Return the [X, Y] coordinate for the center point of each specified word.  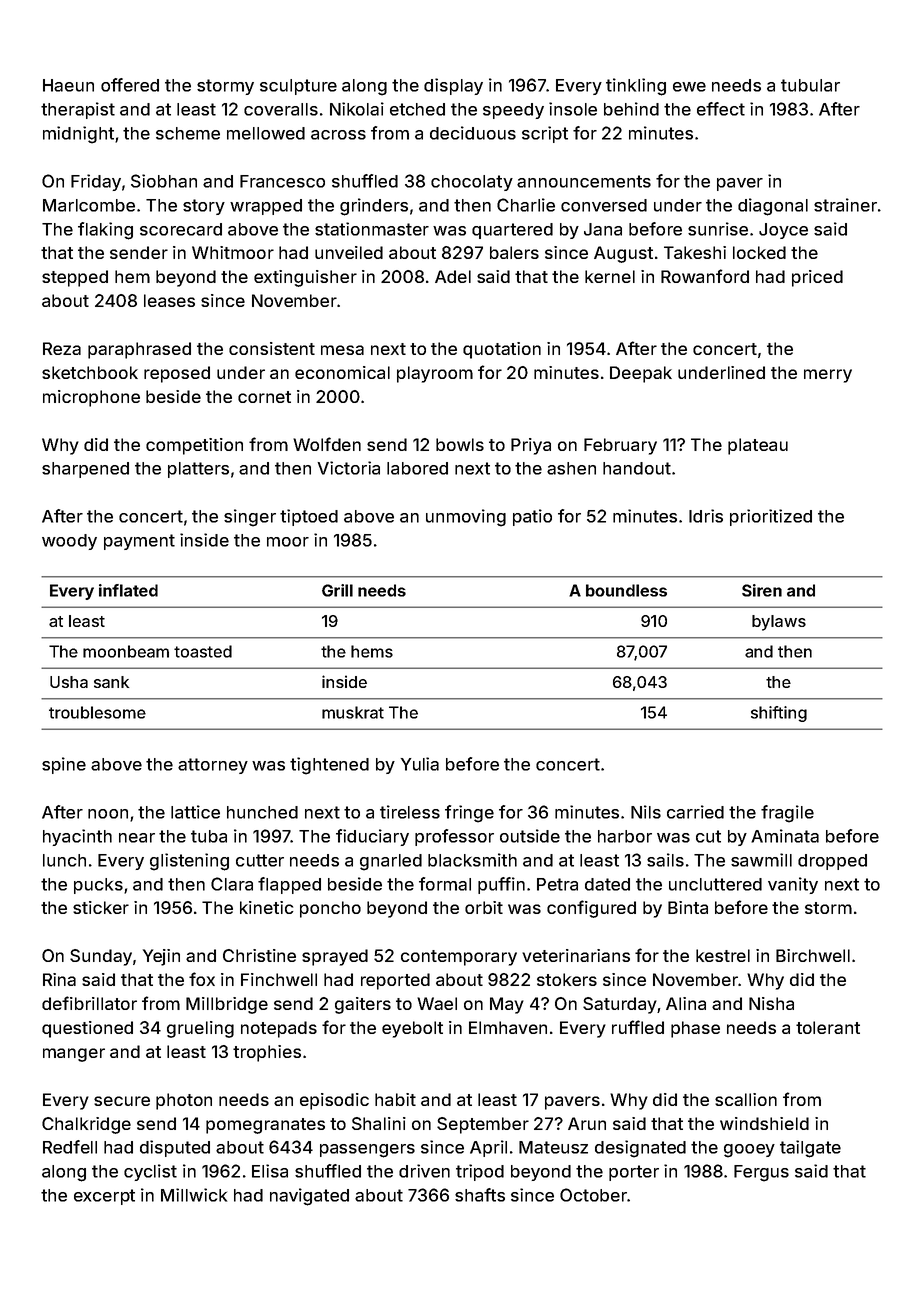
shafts [480, 1195]
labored [417, 468]
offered [130, 85]
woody [69, 542]
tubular [810, 85]
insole [573, 109]
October [593, 1195]
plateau [758, 446]
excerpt [104, 1197]
